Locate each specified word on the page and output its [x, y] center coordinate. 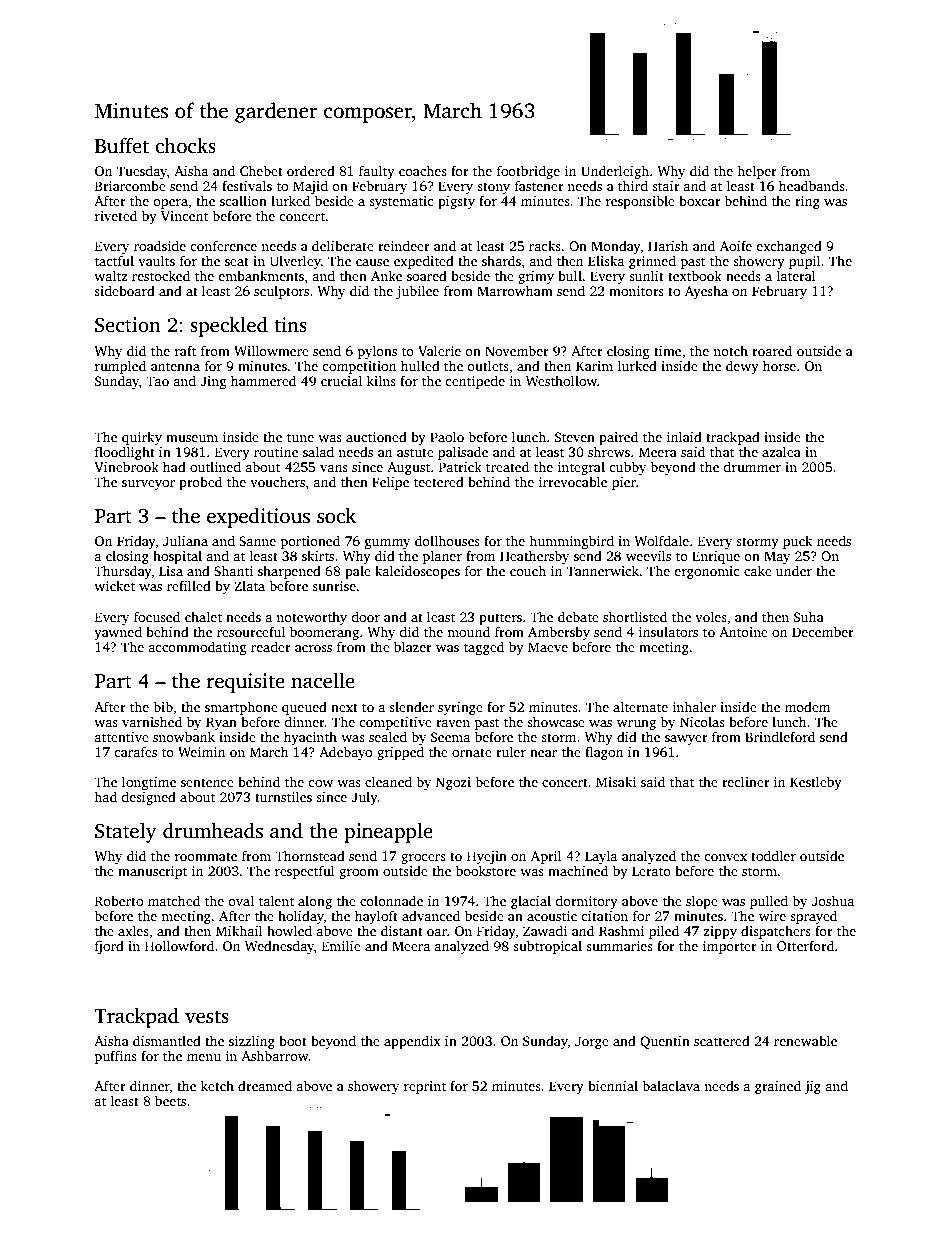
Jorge [592, 1042]
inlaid [684, 436]
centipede [475, 382]
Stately [126, 833]
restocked [161, 275]
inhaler [694, 706]
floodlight [125, 453]
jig [812, 1087]
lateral [796, 275]
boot [293, 1040]
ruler [511, 751]
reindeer [404, 245]
